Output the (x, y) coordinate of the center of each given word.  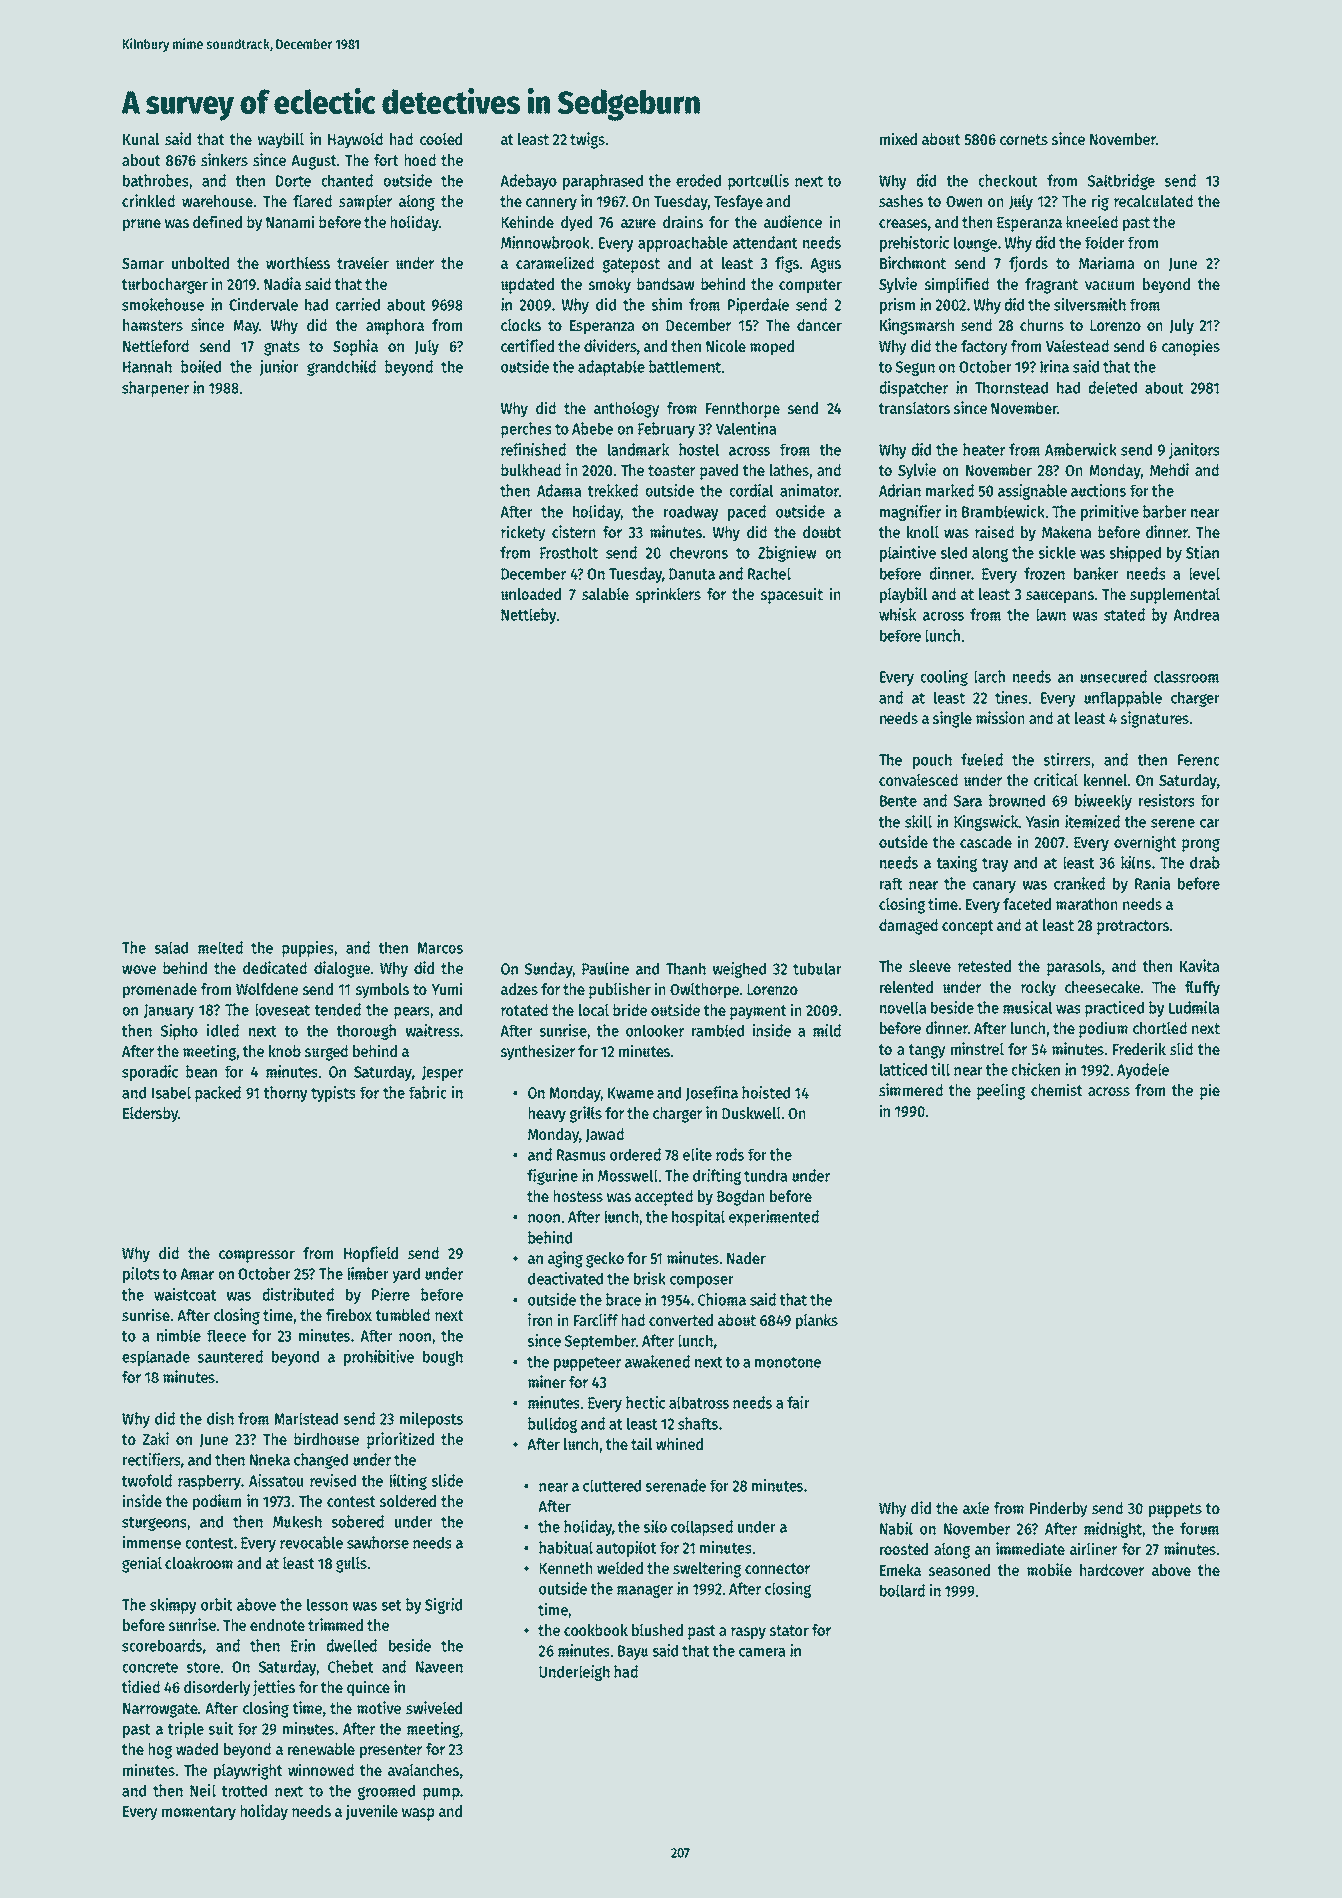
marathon (1087, 904)
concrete (150, 1667)
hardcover (1112, 1570)
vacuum (1109, 285)
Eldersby (150, 1115)
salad (171, 947)
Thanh (686, 968)
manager (645, 1591)
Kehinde (527, 221)
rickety (523, 533)
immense (152, 1542)
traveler (363, 263)
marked (950, 490)
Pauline (605, 968)
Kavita (1200, 965)
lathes (789, 470)
